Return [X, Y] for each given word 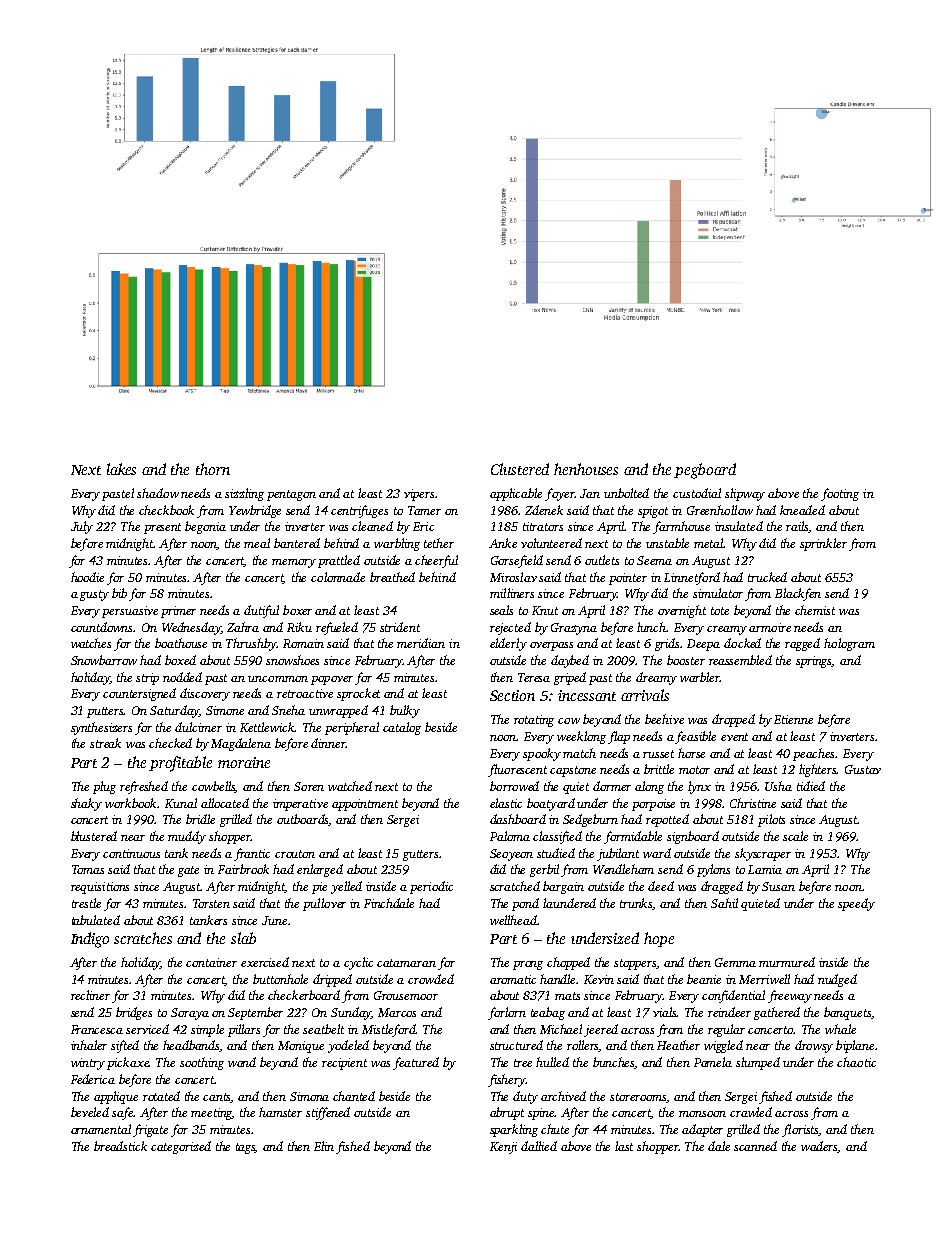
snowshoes [292, 660]
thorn [213, 469]
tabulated [96, 920]
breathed [392, 577]
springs [814, 662]
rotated [161, 1096]
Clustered [520, 469]
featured [416, 1063]
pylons [713, 870]
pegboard [705, 471]
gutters [420, 855]
